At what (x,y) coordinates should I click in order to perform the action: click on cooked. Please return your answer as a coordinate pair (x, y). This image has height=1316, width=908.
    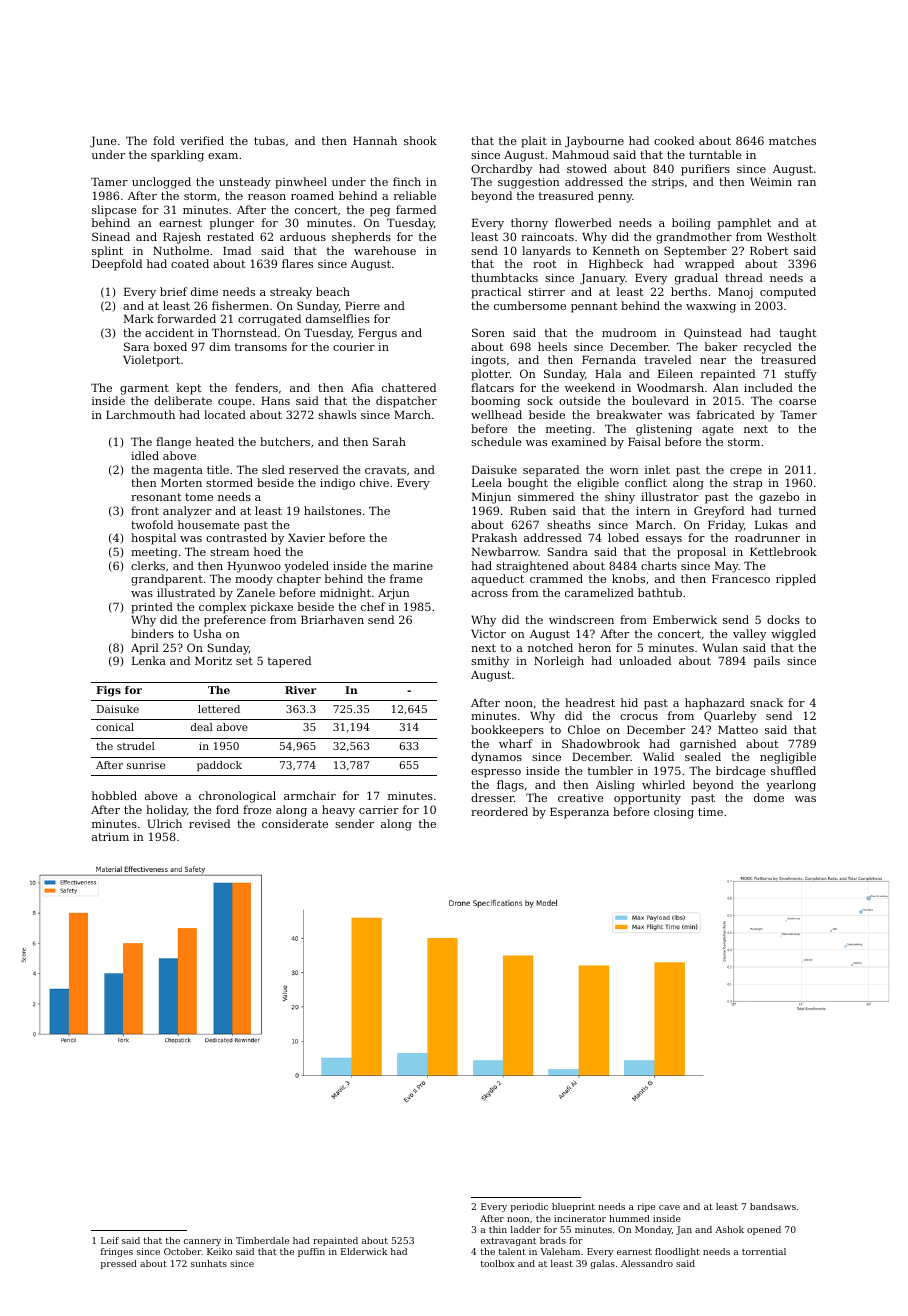
    Looking at the image, I should click on (674, 140).
